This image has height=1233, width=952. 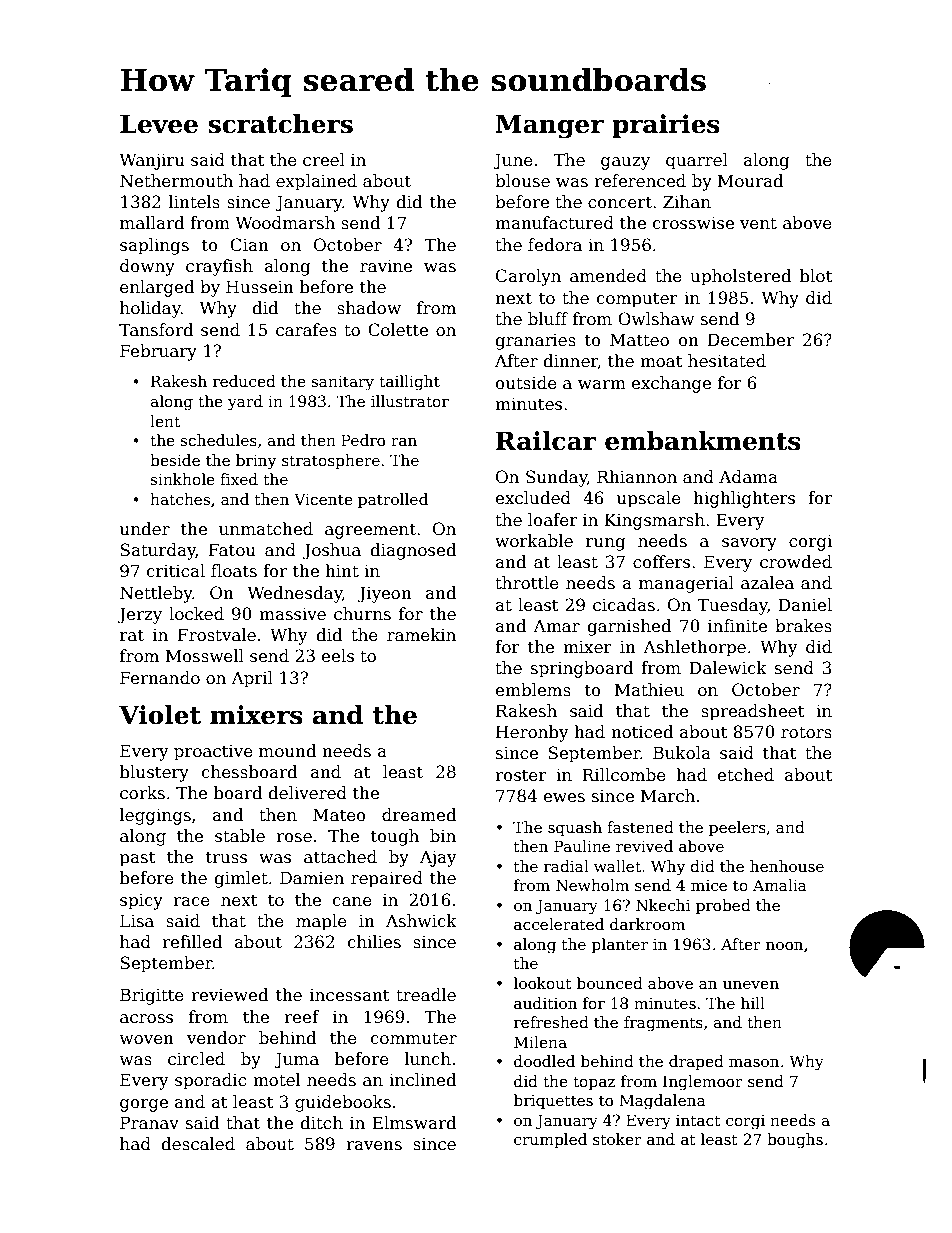 What do you see at coordinates (280, 124) in the image?
I see `scratchers` at bounding box center [280, 124].
